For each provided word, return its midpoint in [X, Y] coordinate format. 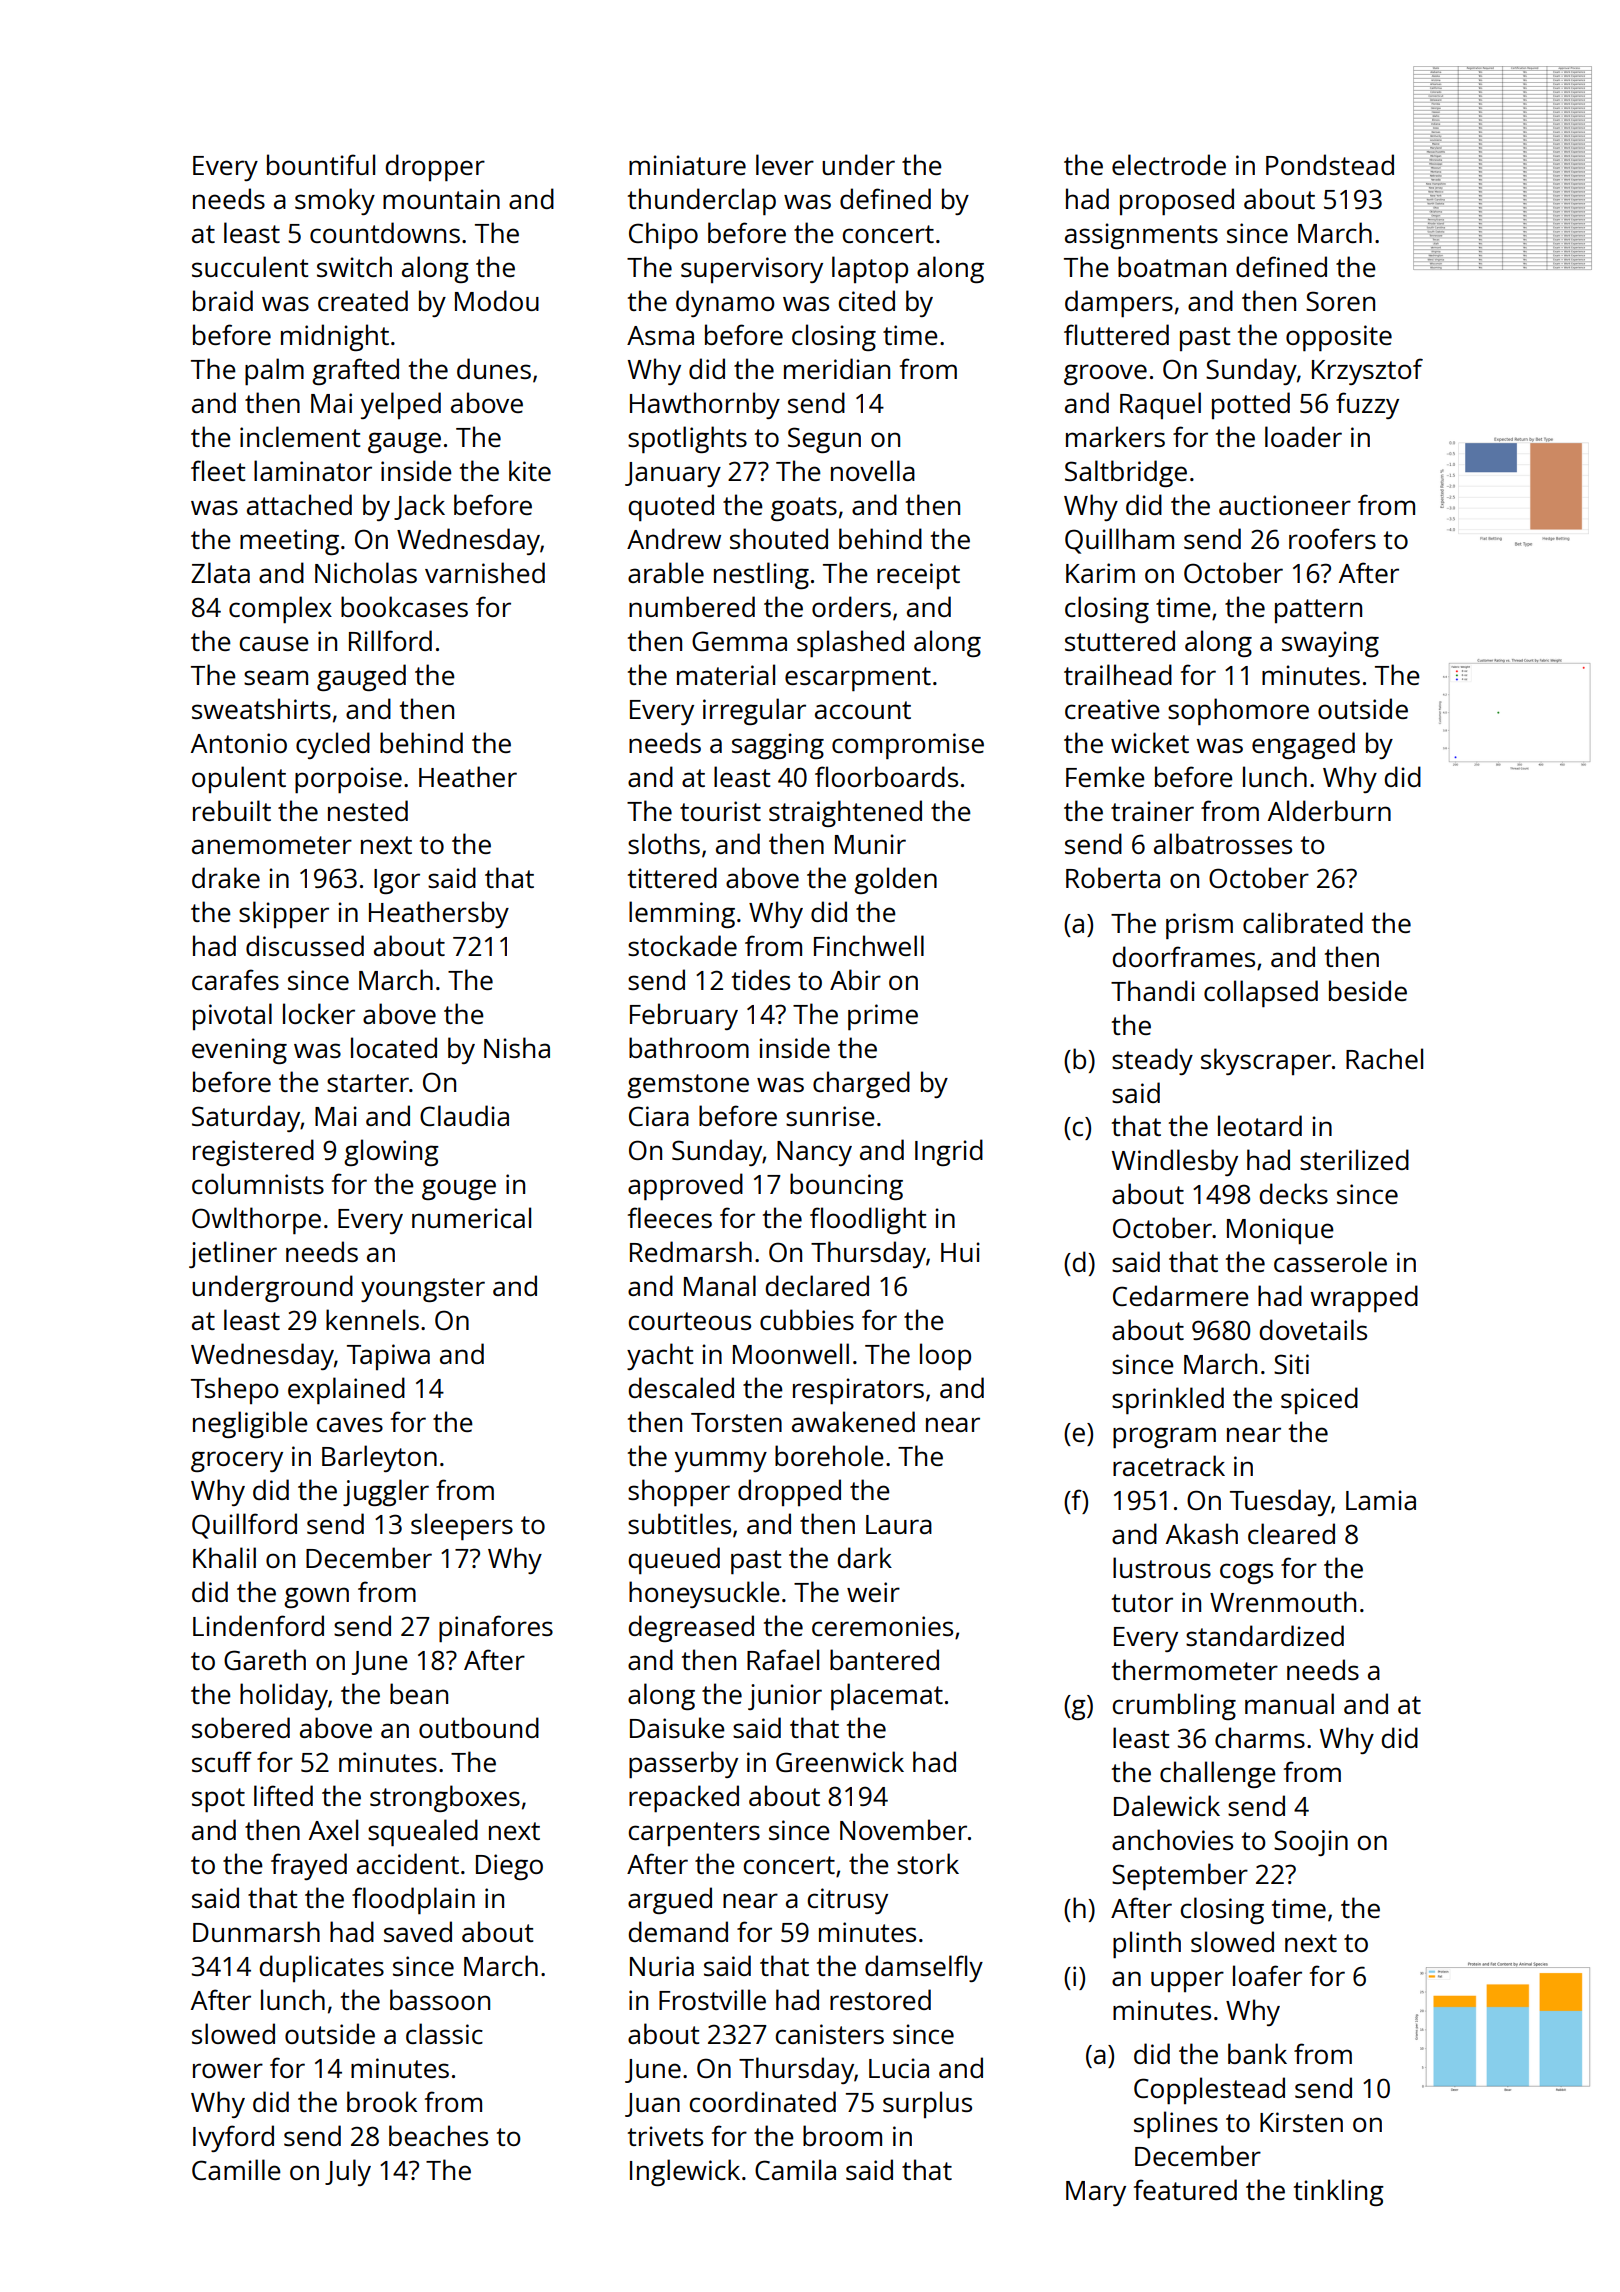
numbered [692, 606]
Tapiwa [388, 1357]
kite [530, 470]
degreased [691, 1628]
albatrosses [1223, 843]
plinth [1147, 1944]
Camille [236, 2169]
